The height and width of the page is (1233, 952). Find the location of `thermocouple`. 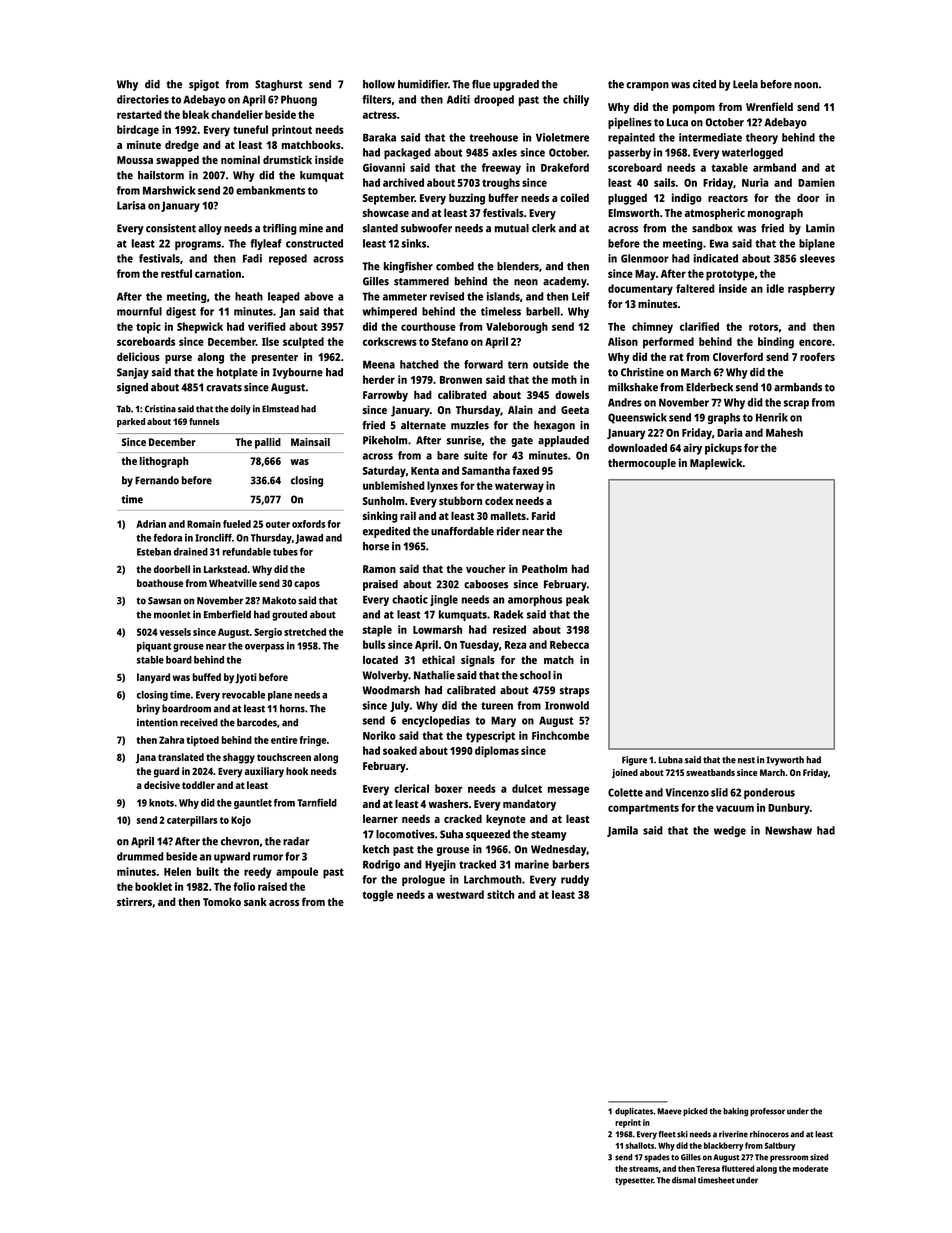

thermocouple is located at coordinates (642, 464).
